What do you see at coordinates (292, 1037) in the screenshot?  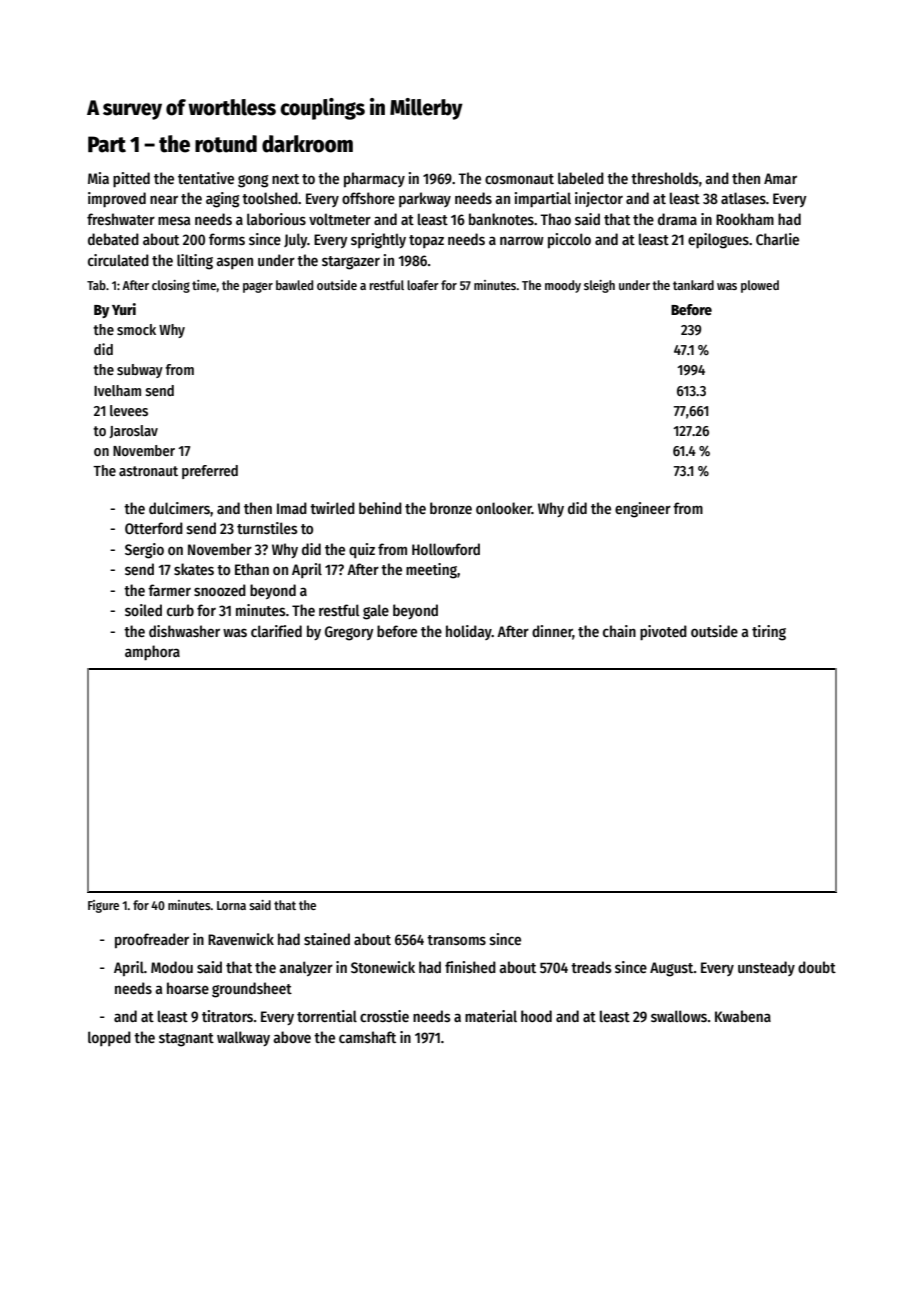 I see `above` at bounding box center [292, 1037].
